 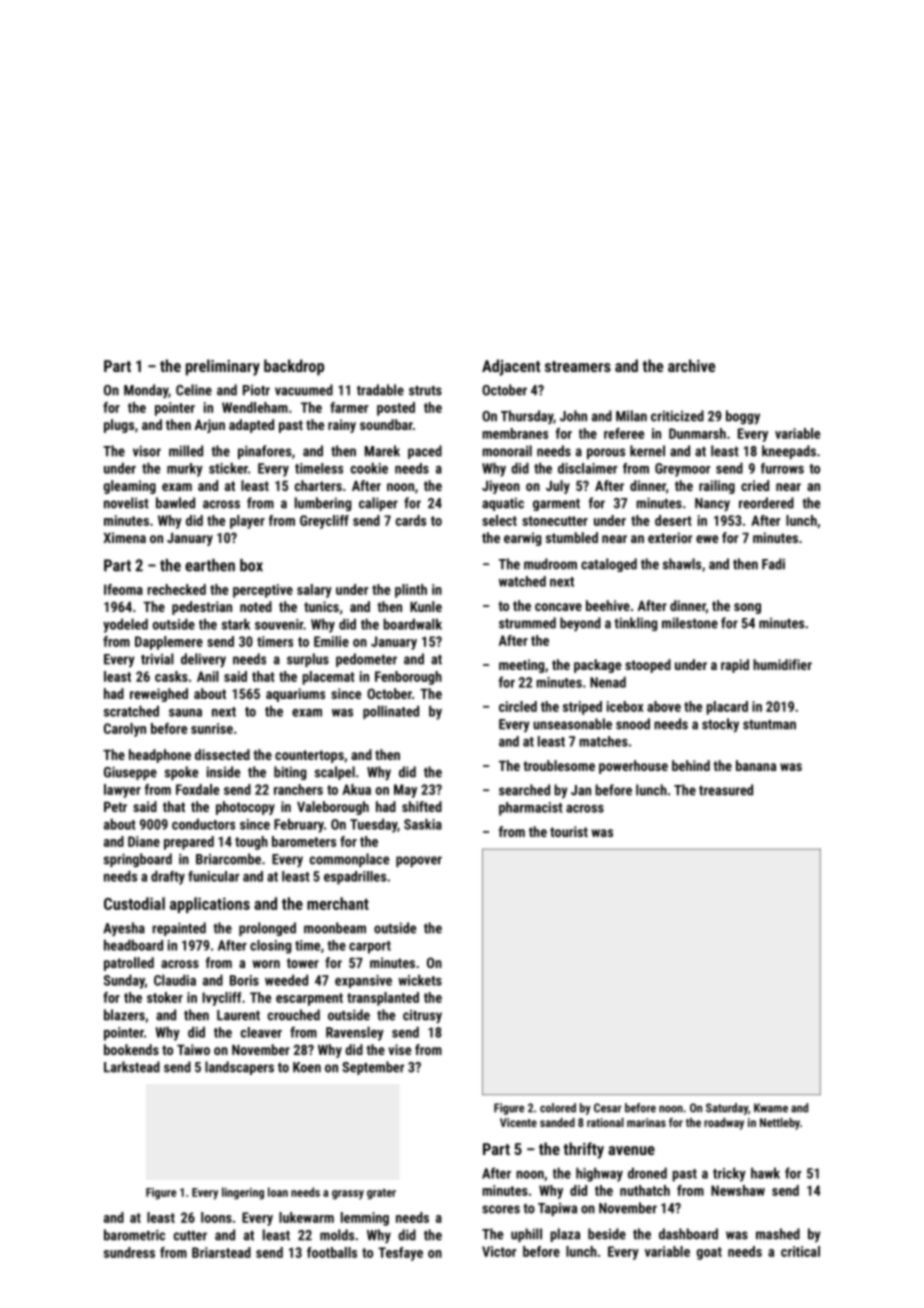 What do you see at coordinates (726, 790) in the screenshot?
I see `treasured` at bounding box center [726, 790].
